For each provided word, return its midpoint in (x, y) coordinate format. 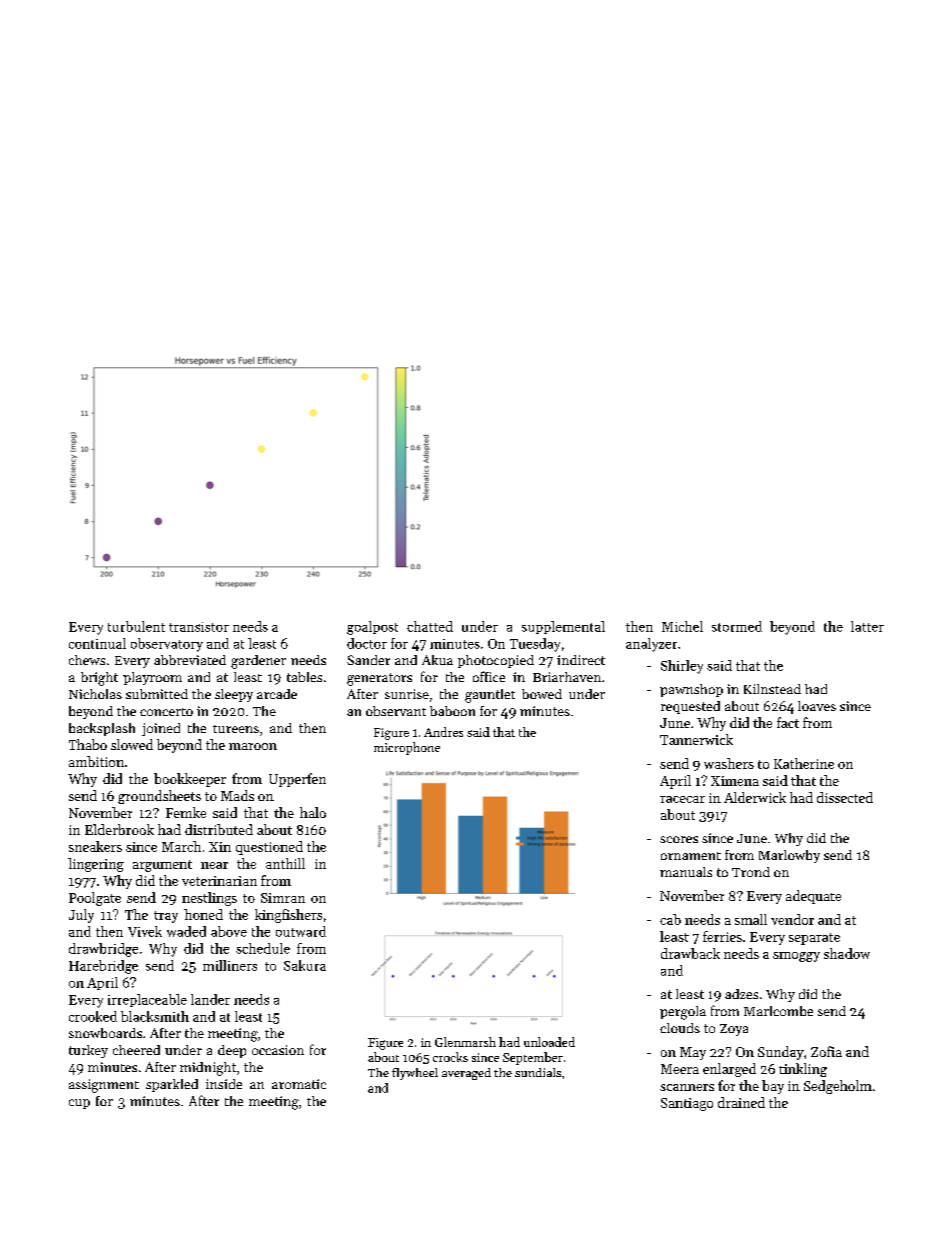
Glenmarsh (465, 1042)
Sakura (305, 965)
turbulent (136, 626)
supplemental (563, 627)
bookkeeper (190, 780)
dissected (845, 797)
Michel (682, 626)
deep (232, 1051)
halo (313, 812)
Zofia (826, 1051)
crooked (93, 1016)
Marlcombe (778, 1011)
